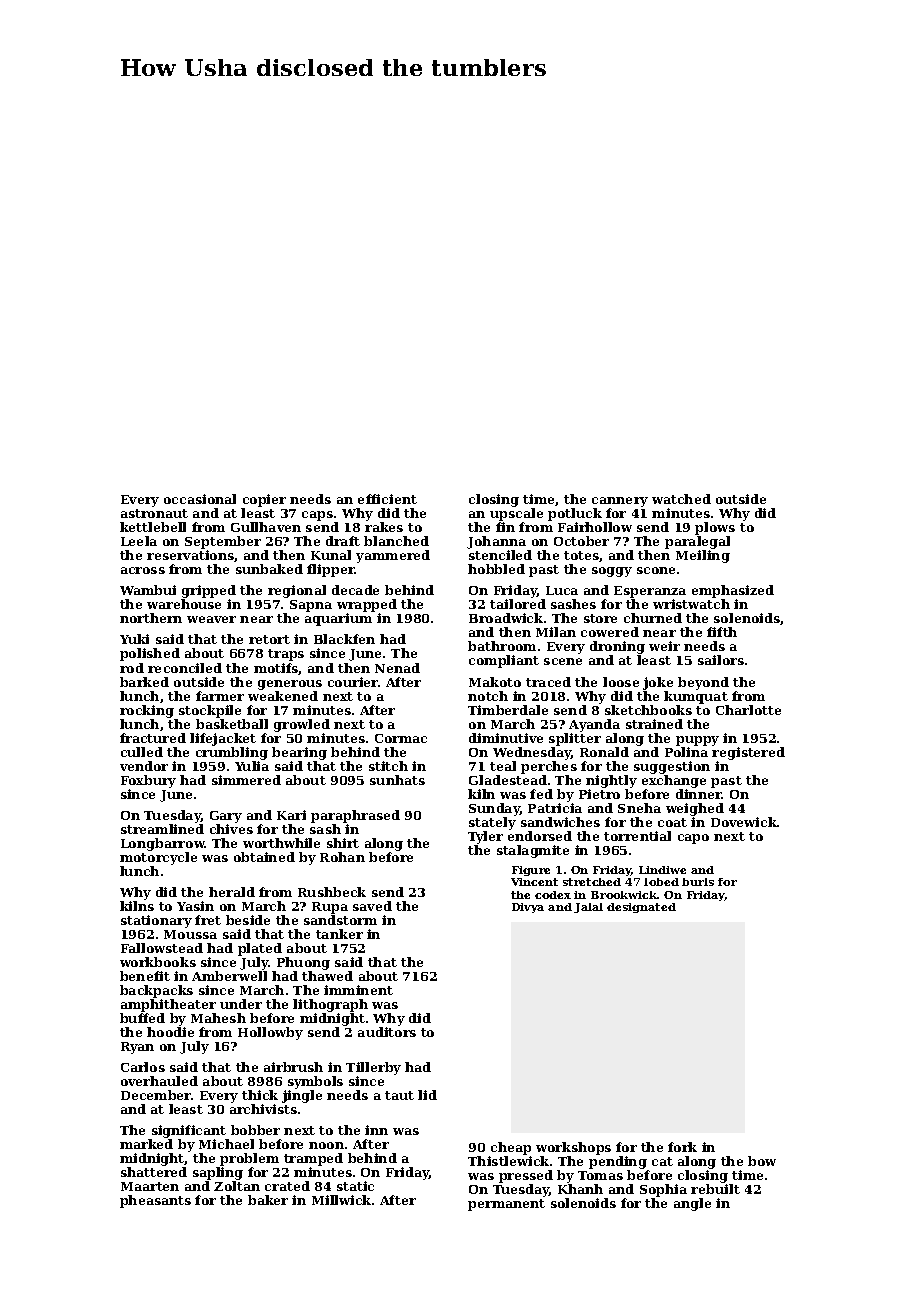 This screenshot has width=908, height=1316. I want to click on imminent, so click(358, 990).
